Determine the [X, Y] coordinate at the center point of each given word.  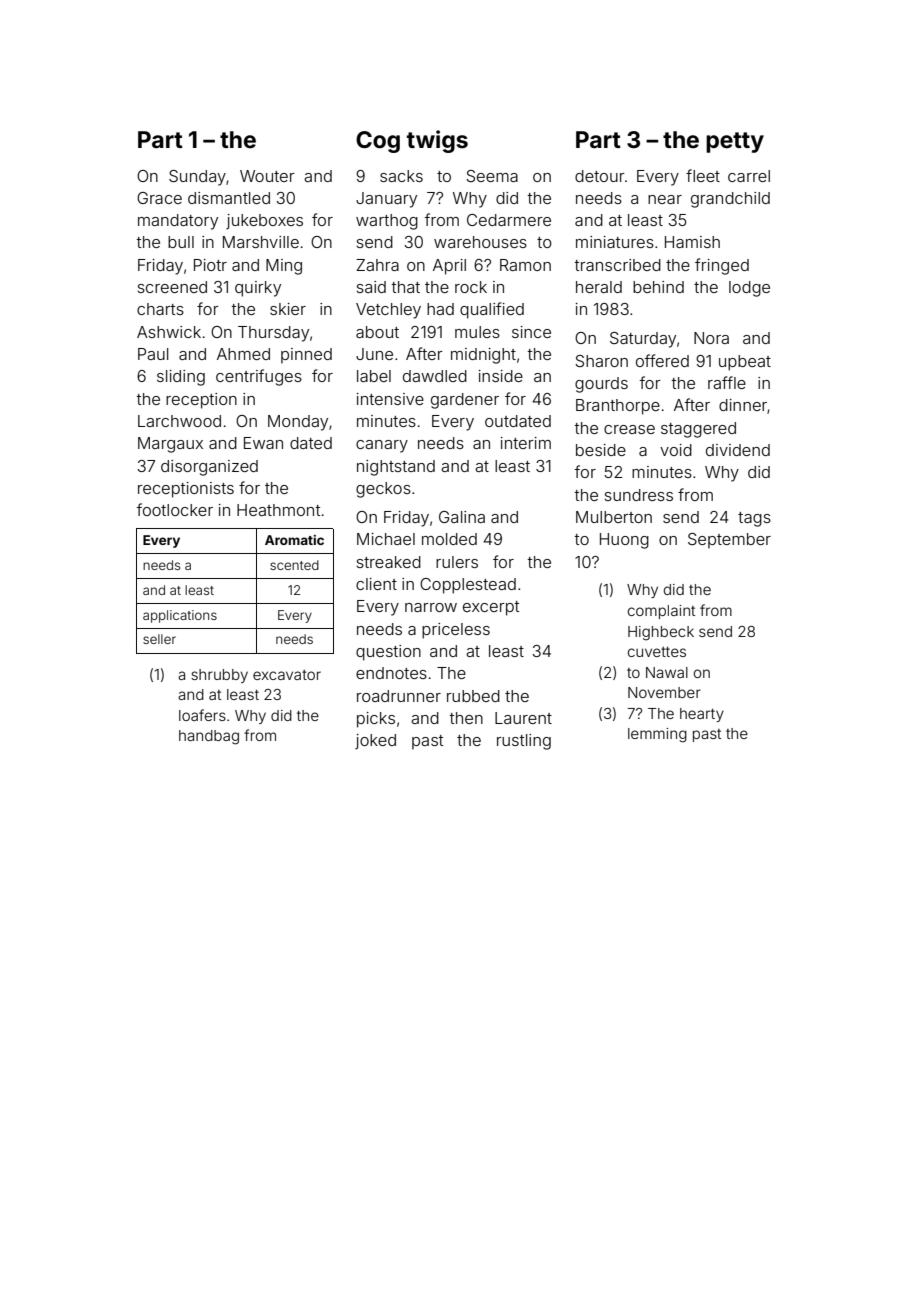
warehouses [480, 242]
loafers [202, 715]
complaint [661, 612]
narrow [431, 607]
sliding [181, 378]
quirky [258, 289]
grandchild [730, 200]
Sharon [601, 361]
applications [180, 616]
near [665, 199]
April [449, 267]
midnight [483, 356]
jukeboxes [264, 222]
